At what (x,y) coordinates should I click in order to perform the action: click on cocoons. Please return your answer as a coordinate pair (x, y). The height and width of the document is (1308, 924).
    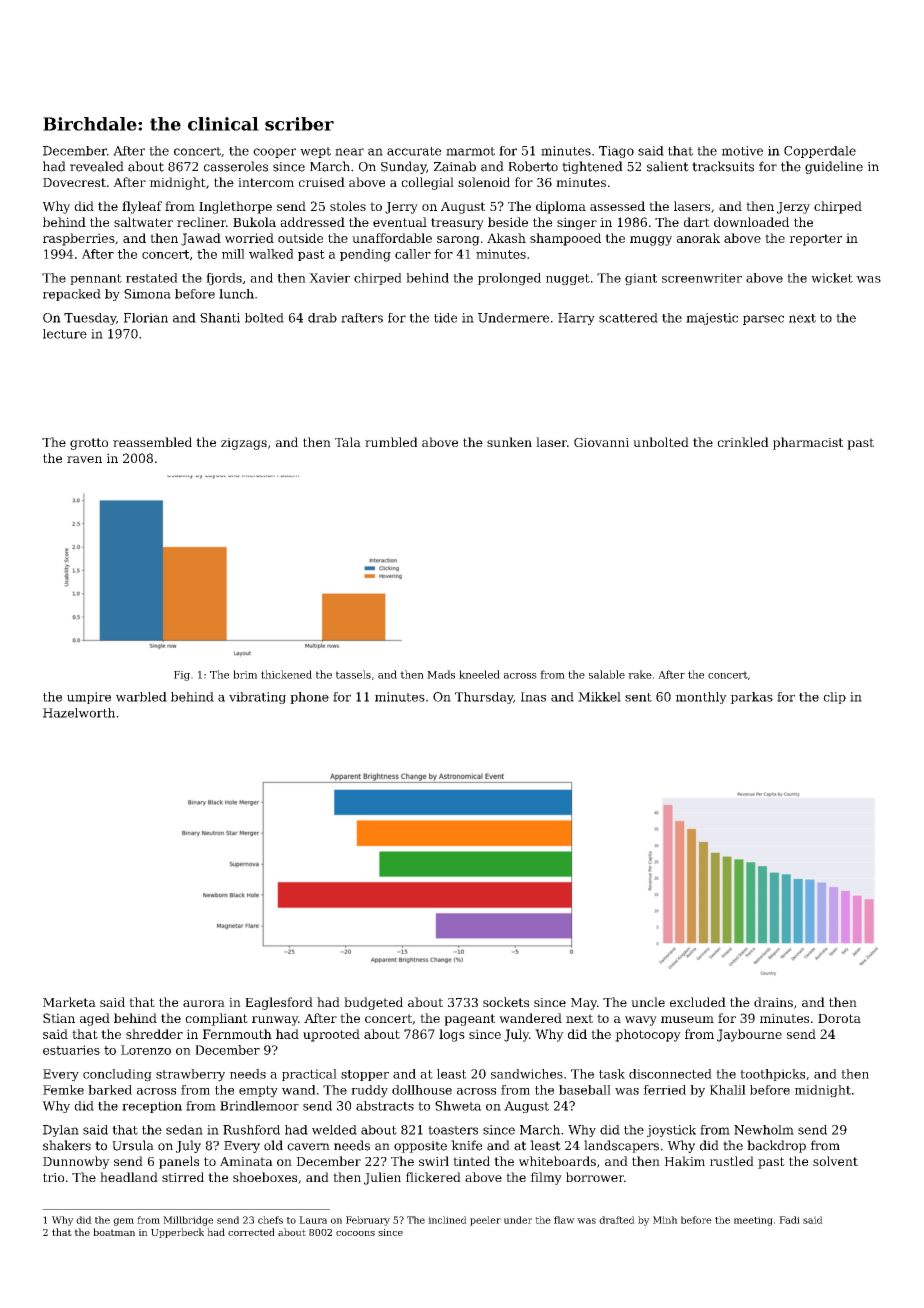
    Looking at the image, I should click on (355, 1233).
